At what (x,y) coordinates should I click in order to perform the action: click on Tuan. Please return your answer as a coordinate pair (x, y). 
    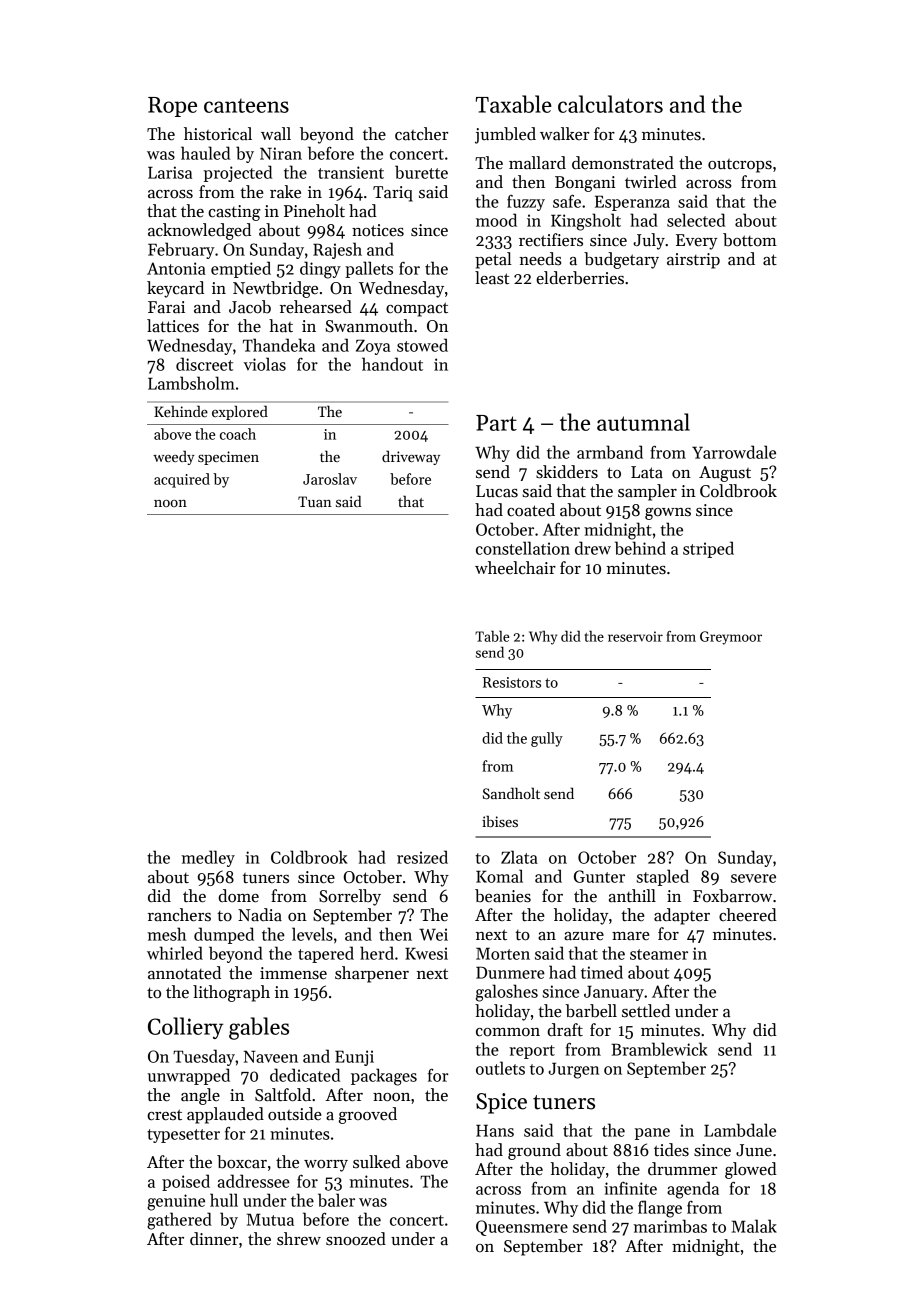
    Looking at the image, I should click on (315, 501).
